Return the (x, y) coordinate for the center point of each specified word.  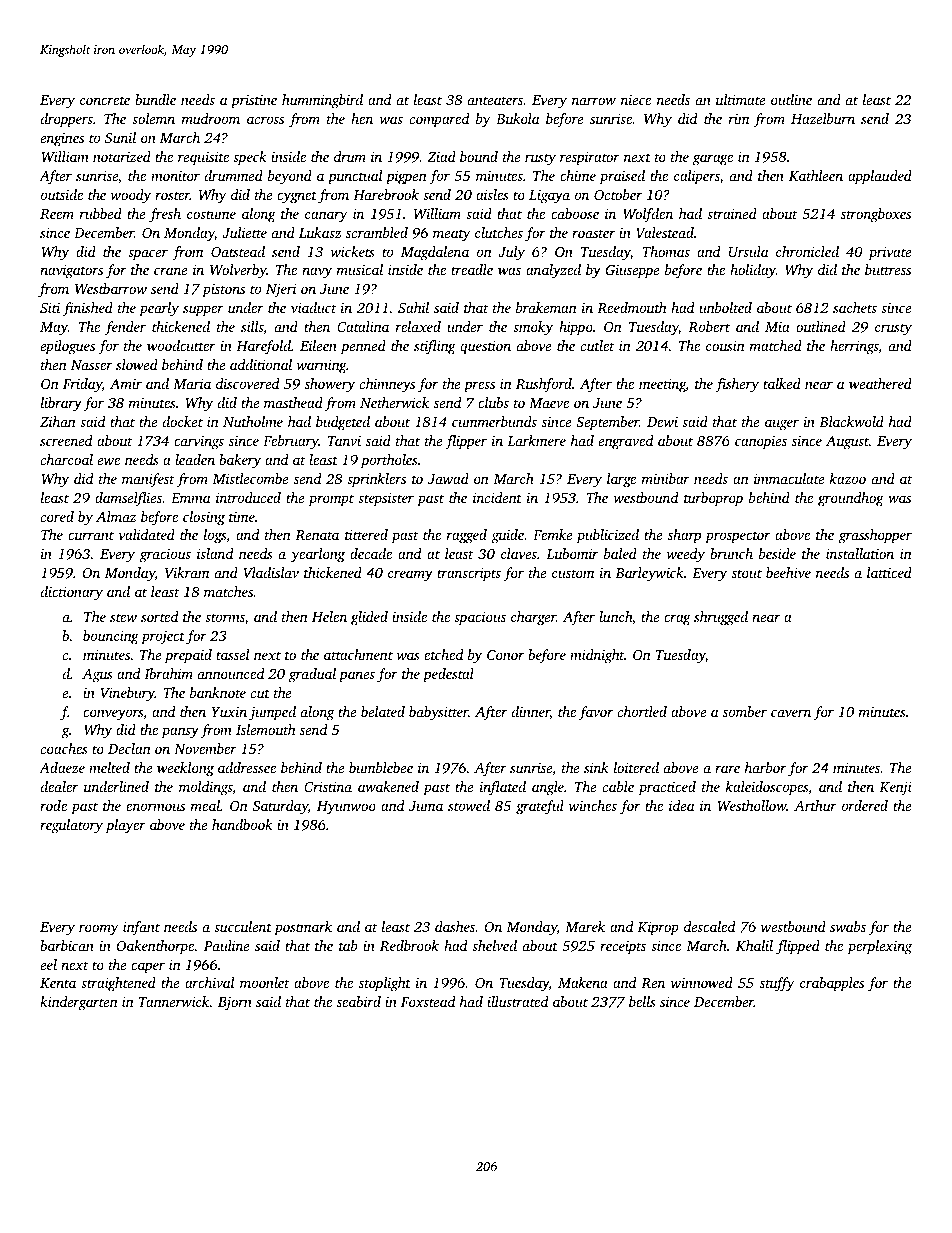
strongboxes (876, 215)
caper (148, 967)
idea (681, 805)
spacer (148, 254)
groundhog (851, 499)
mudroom (211, 118)
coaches (64, 748)
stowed (469, 805)
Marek (585, 926)
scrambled (377, 232)
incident (497, 497)
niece (636, 100)
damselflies (128, 499)
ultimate (741, 99)
